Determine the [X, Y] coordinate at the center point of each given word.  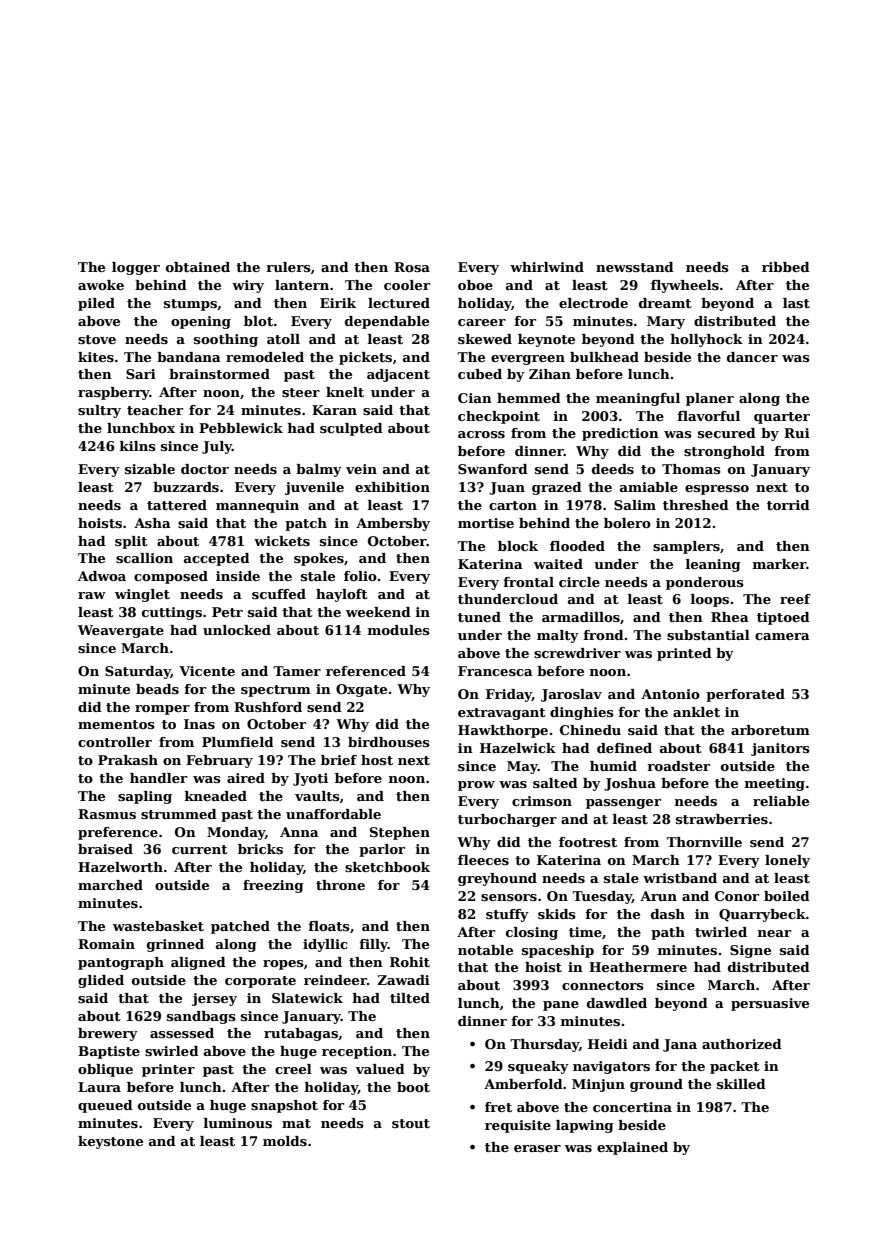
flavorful [708, 416]
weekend [378, 612]
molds [285, 1141]
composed [171, 577]
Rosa [412, 267]
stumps [190, 305]
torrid [788, 505]
